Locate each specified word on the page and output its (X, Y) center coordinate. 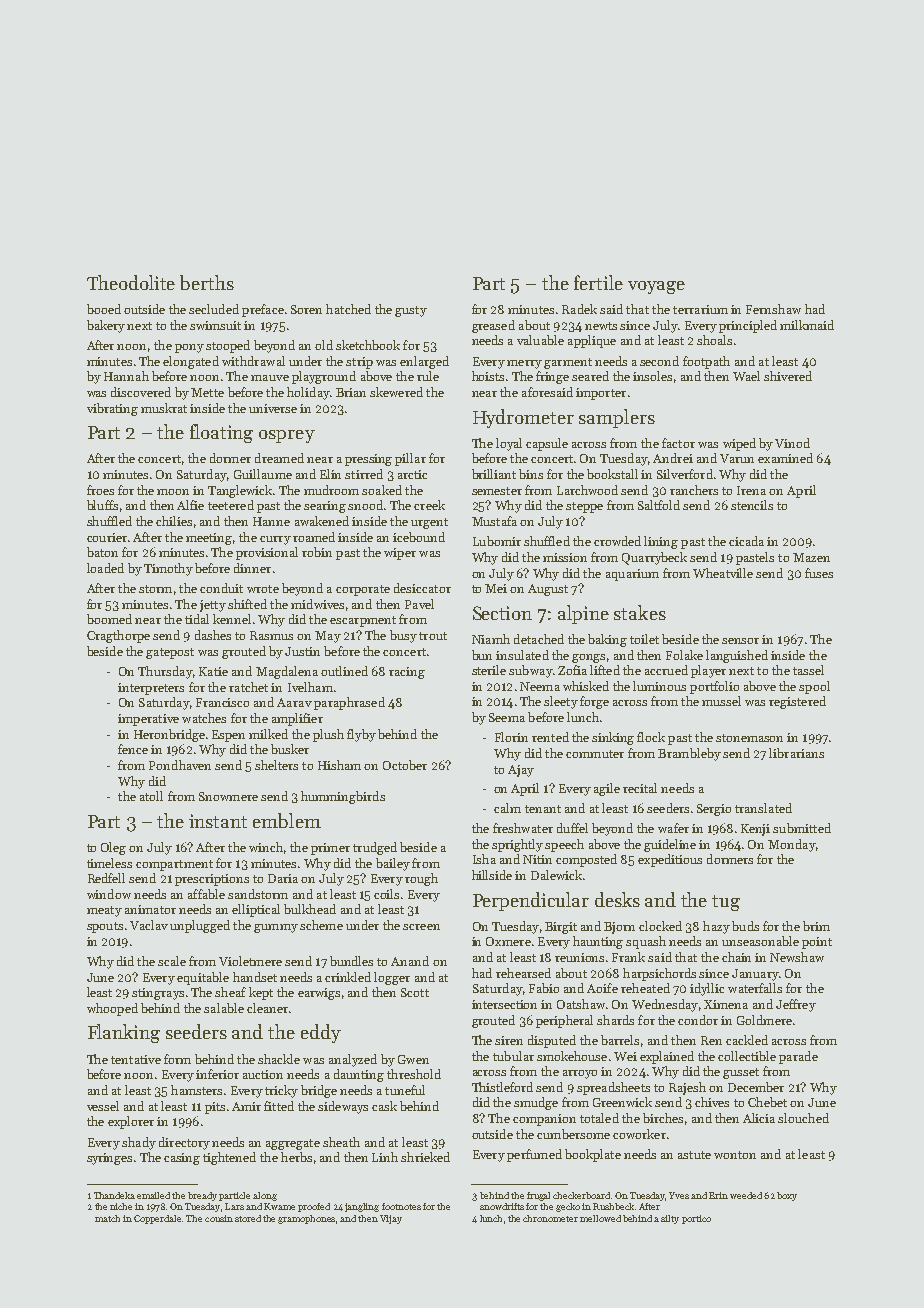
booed (104, 309)
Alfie (190, 505)
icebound (419, 537)
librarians (796, 753)
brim (816, 926)
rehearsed (523, 973)
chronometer (550, 1218)
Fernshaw (773, 309)
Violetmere (250, 961)
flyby (361, 735)
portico (696, 1219)
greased (493, 326)
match (107, 1218)
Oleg (113, 848)
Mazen (811, 557)
